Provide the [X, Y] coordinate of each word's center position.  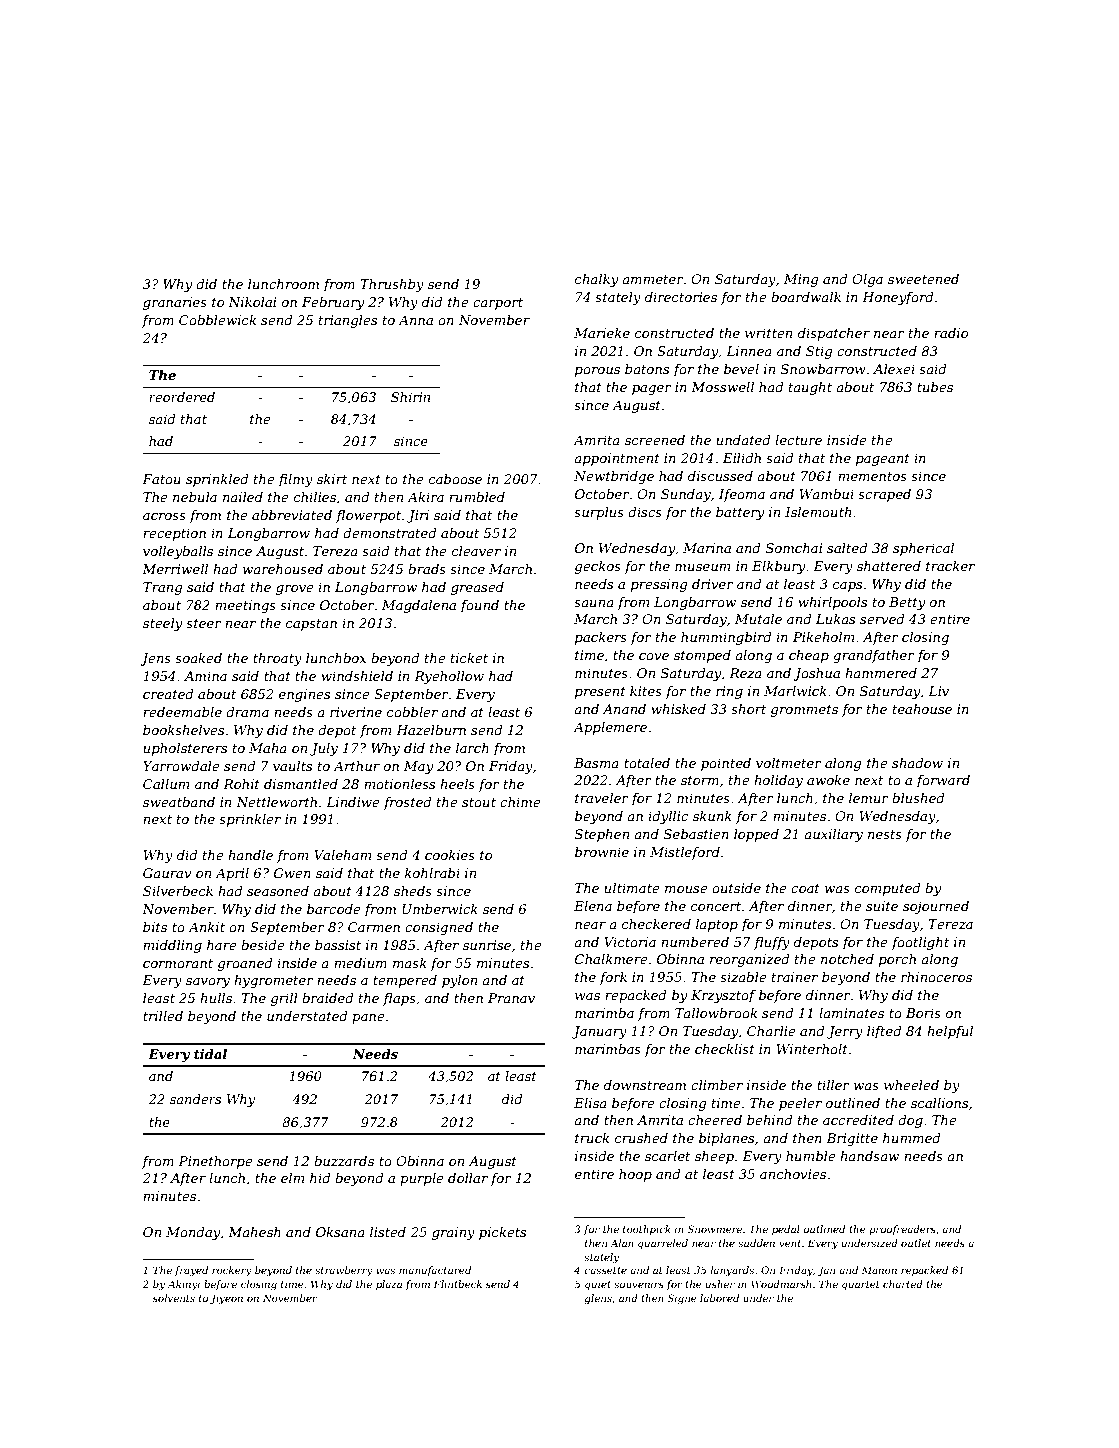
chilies [315, 497]
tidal [210, 1054]
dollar [468, 1178]
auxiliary [833, 835]
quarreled [663, 1244]
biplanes [726, 1139]
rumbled [477, 497]
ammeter [653, 279]
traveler [602, 798]
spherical [923, 549]
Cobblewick [217, 320]
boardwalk [806, 297]
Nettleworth [276, 802]
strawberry [344, 1271]
